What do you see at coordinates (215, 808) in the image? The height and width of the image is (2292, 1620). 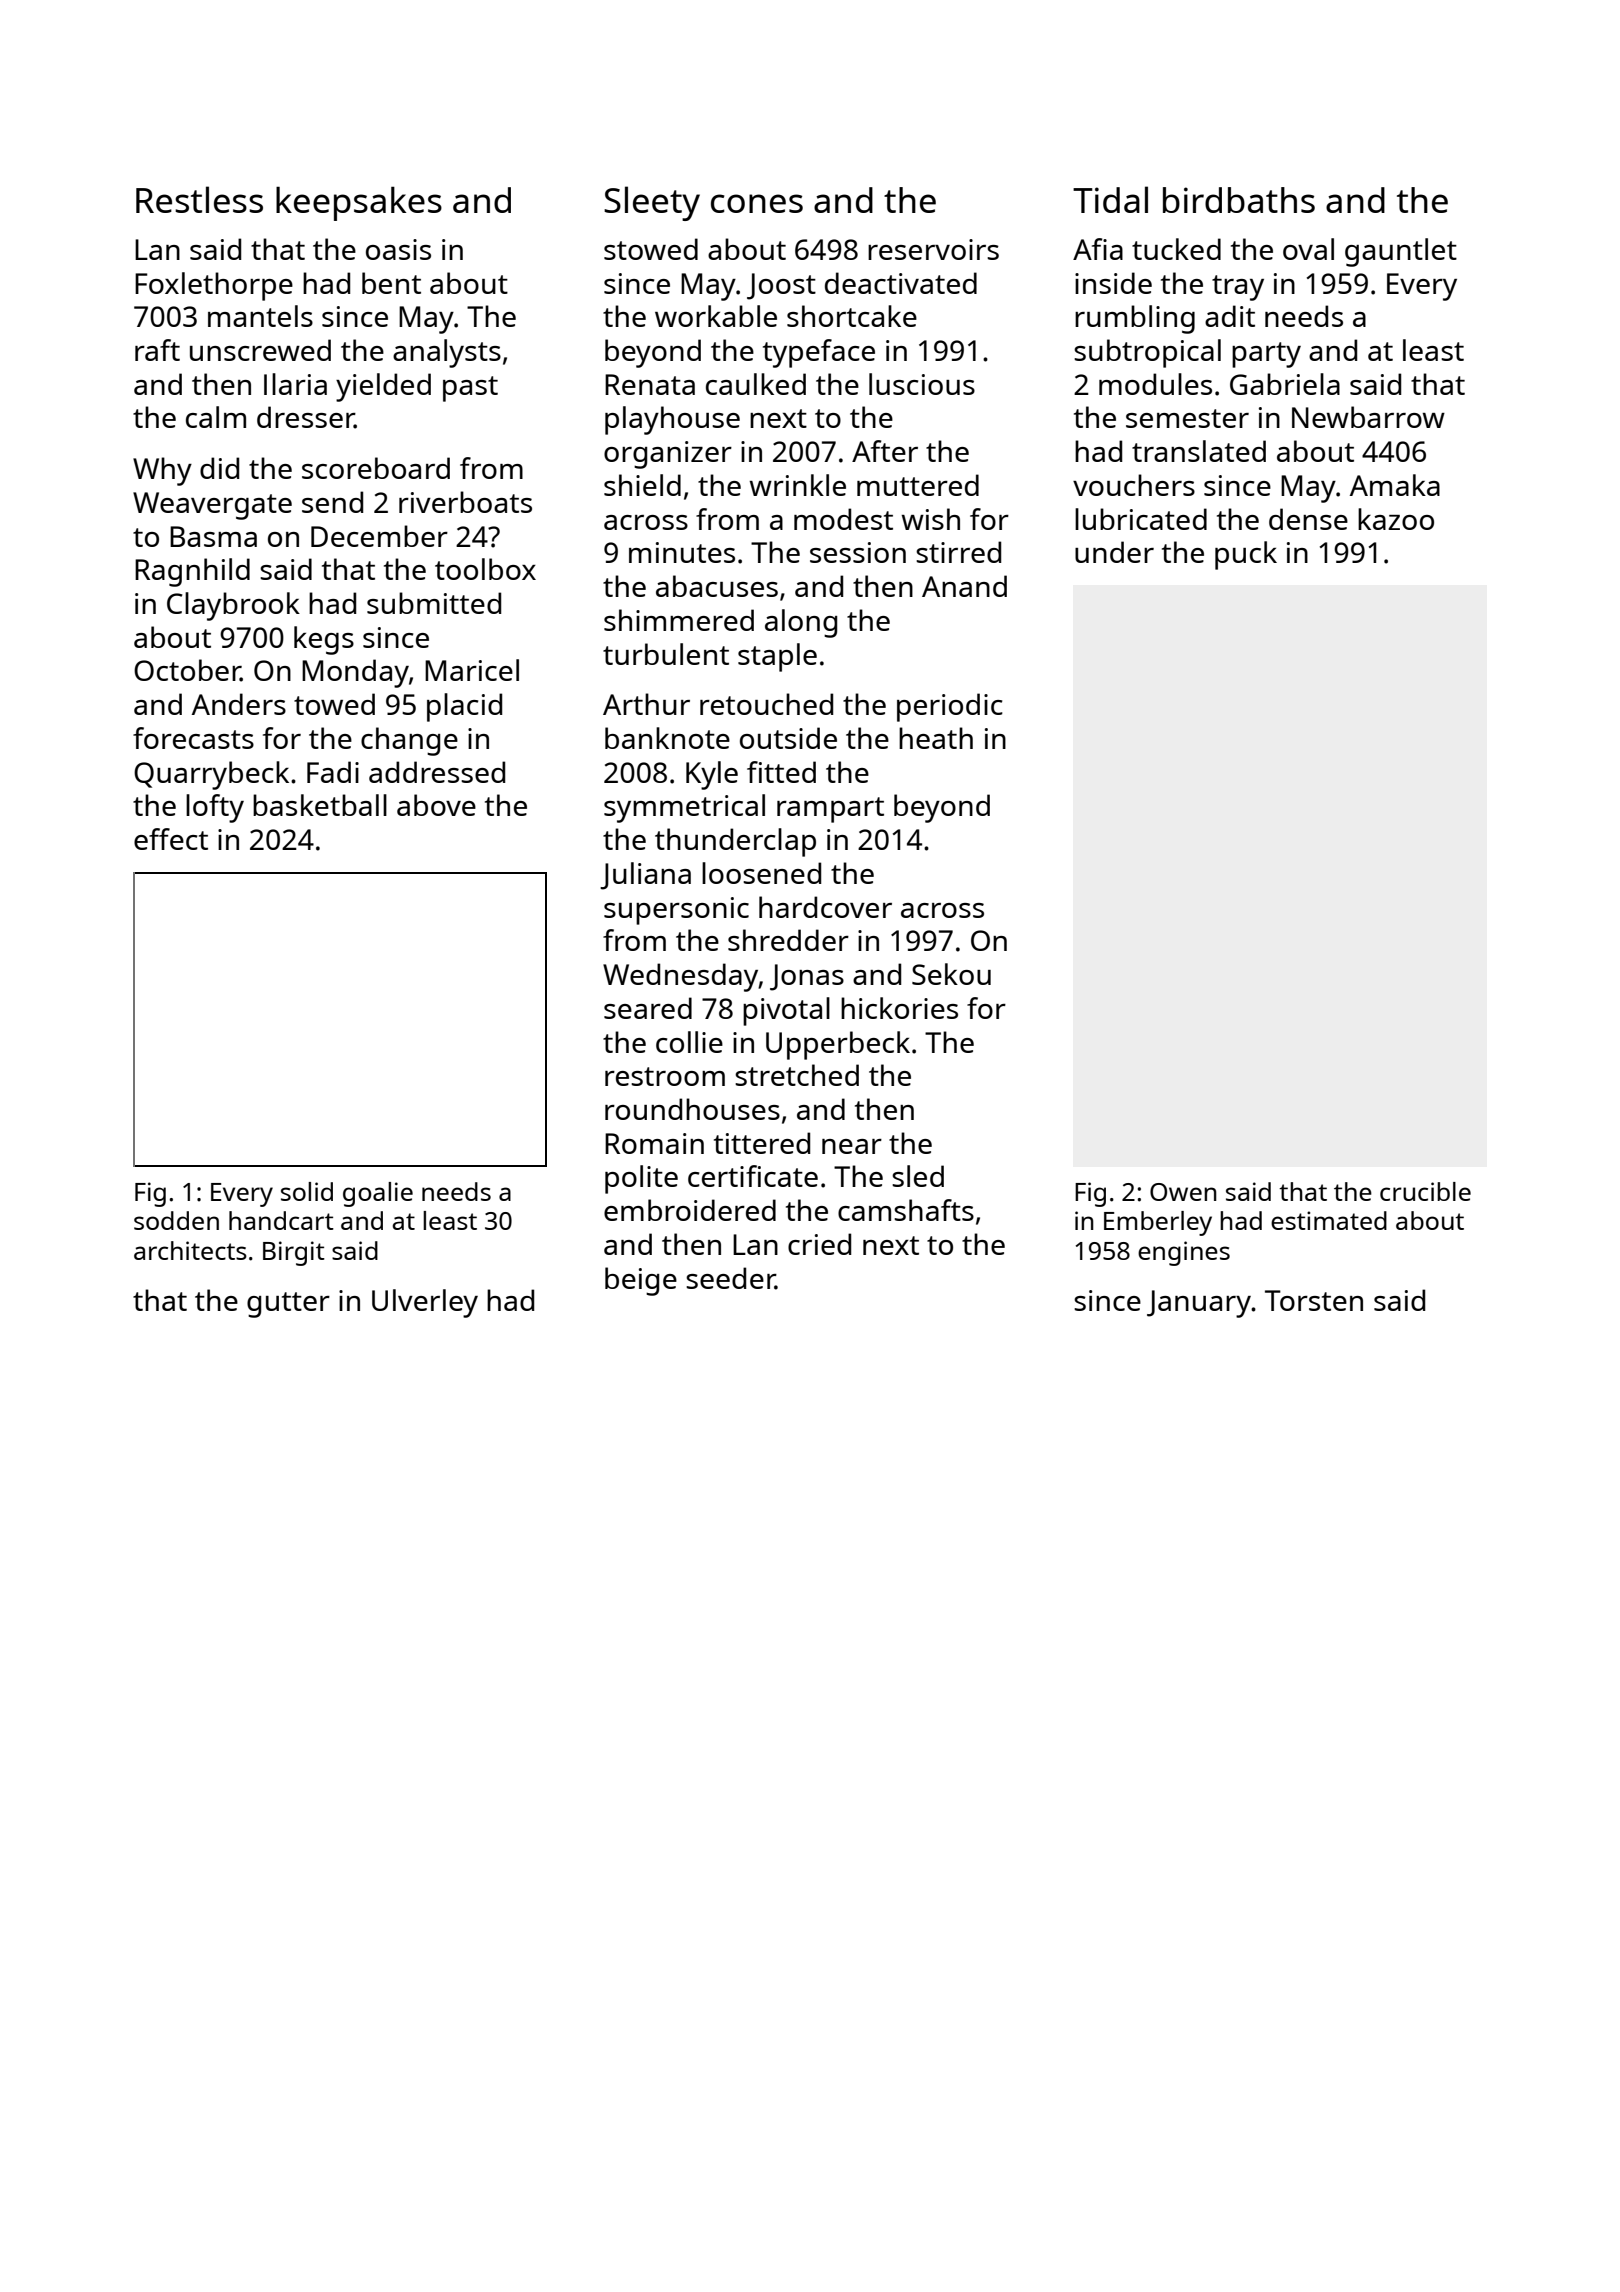 I see `lofty` at bounding box center [215, 808].
